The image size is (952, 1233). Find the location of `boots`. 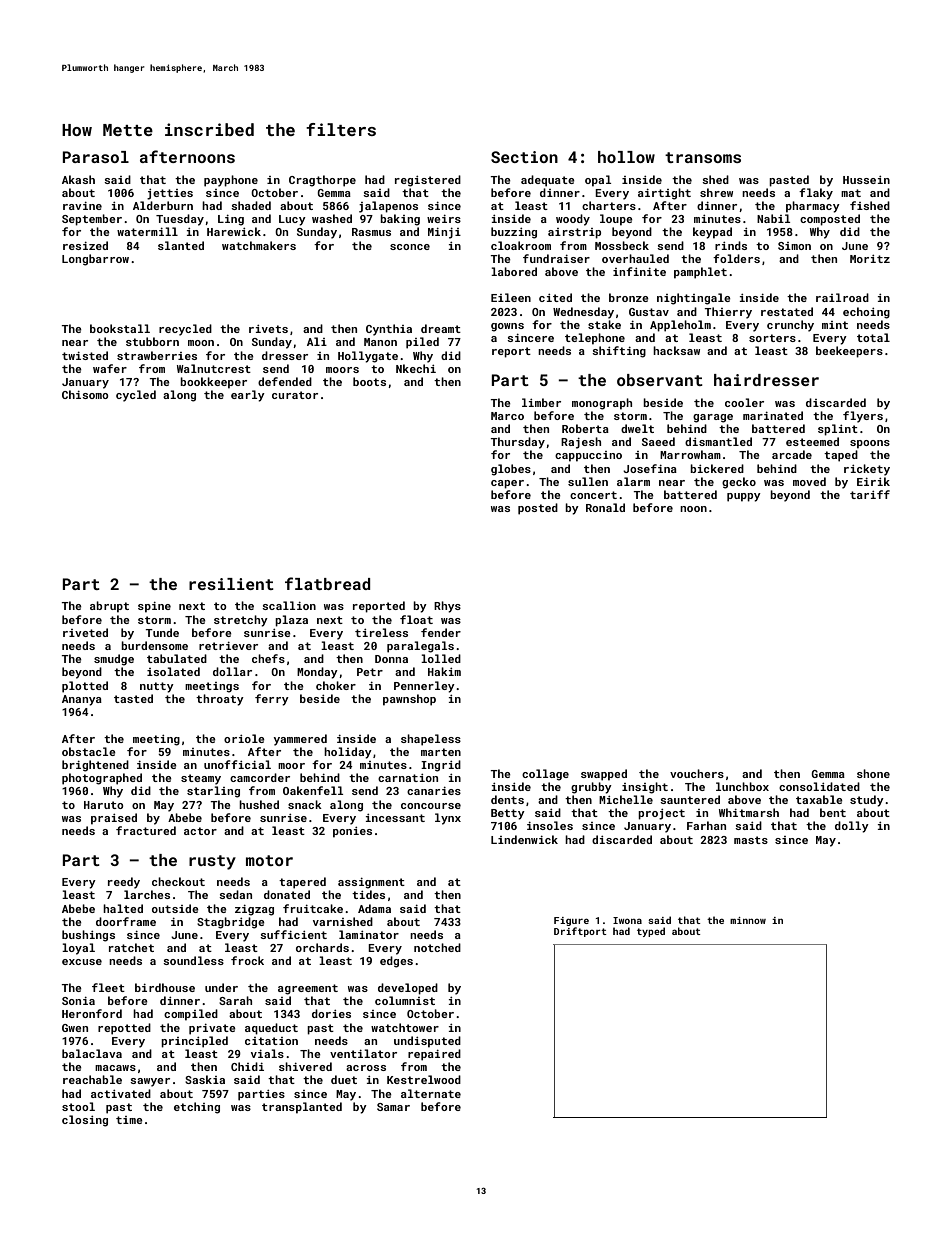

boots is located at coordinates (369, 381).
